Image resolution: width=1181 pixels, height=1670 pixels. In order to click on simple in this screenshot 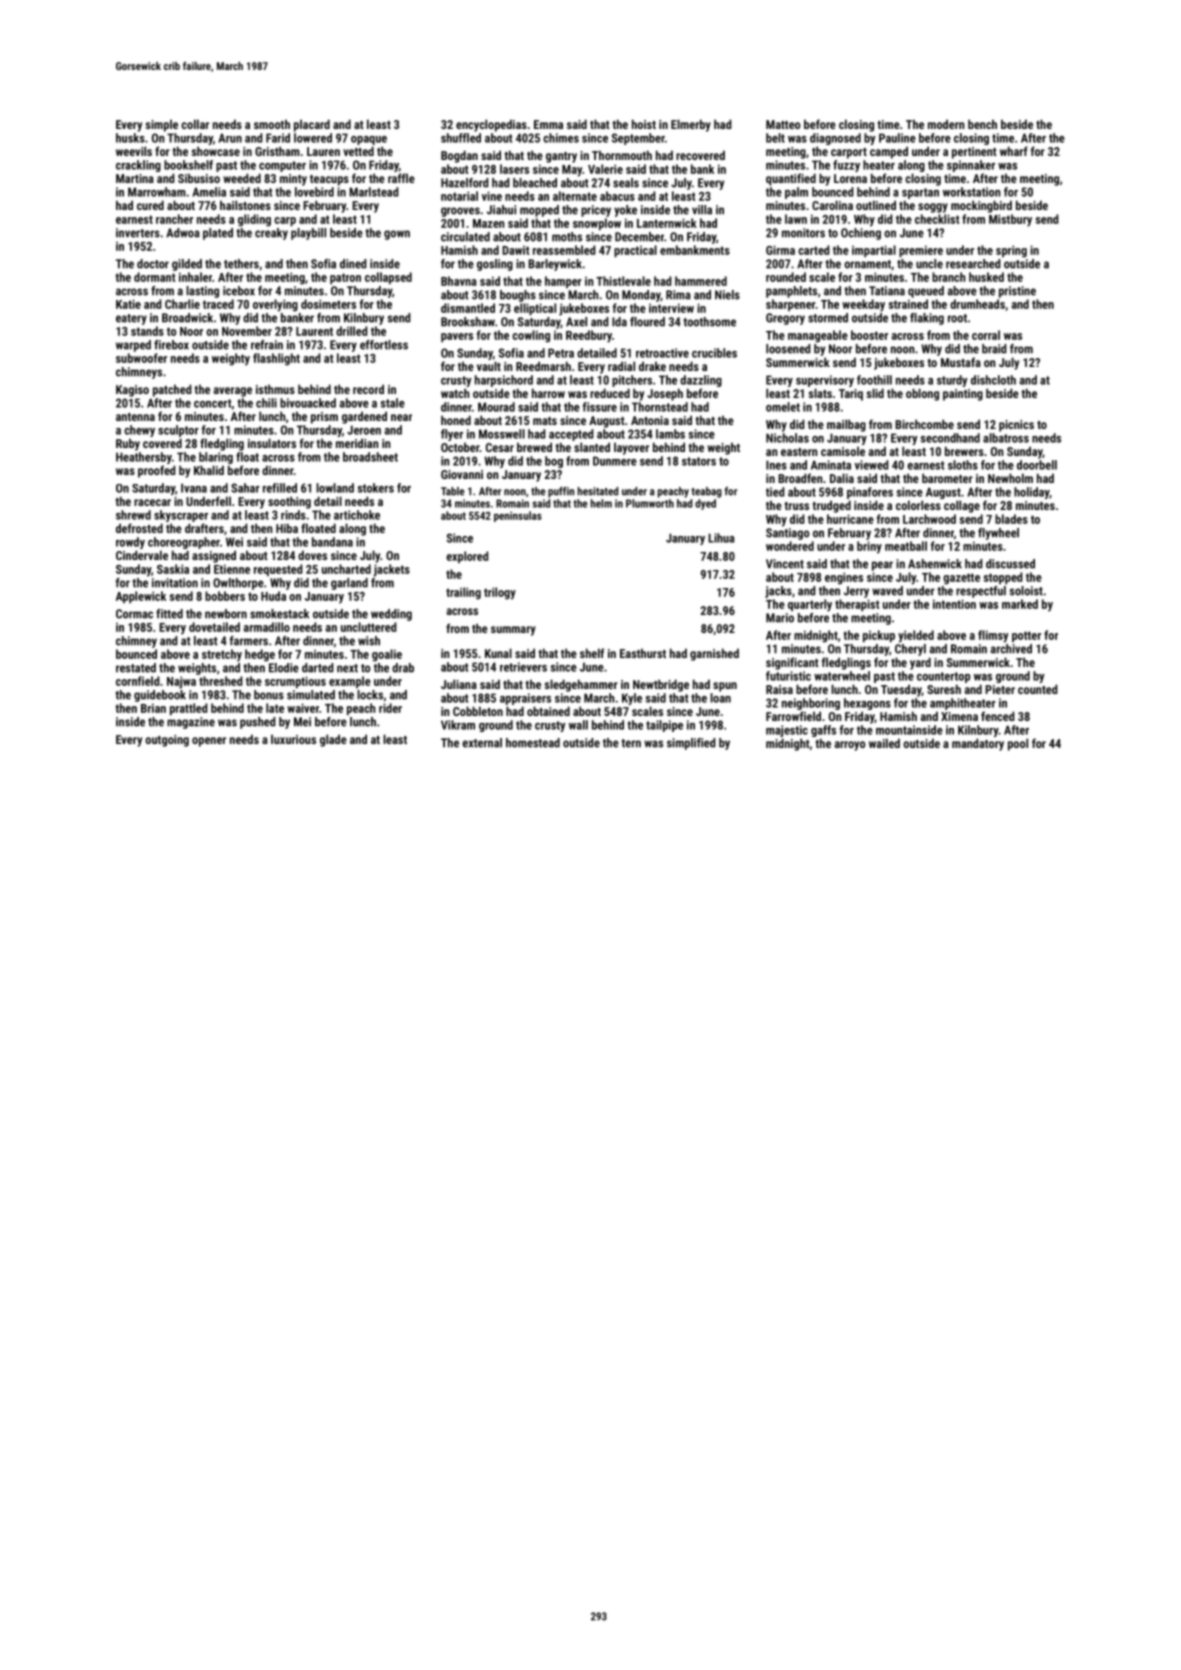, I will do `click(161, 125)`.
